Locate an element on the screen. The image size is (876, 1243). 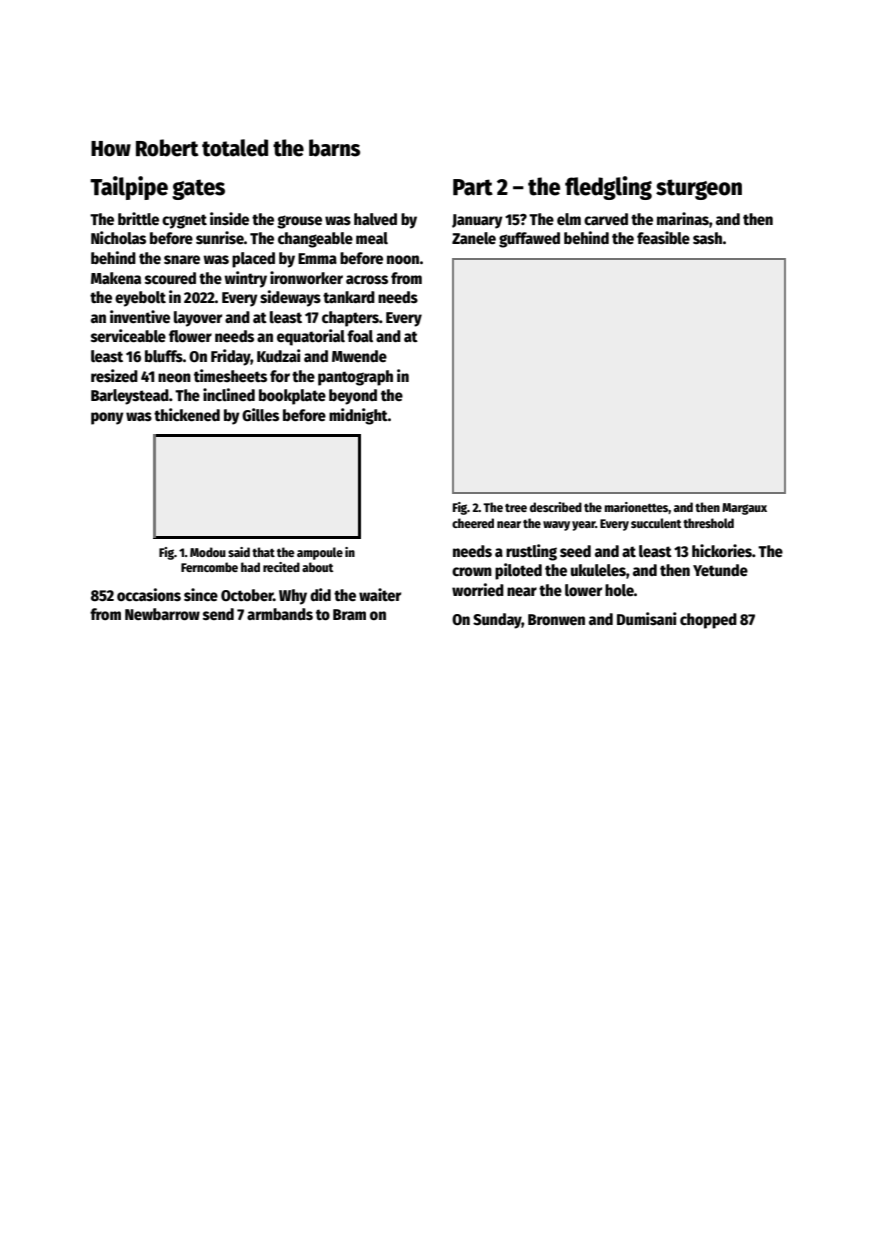
gates is located at coordinates (198, 189).
